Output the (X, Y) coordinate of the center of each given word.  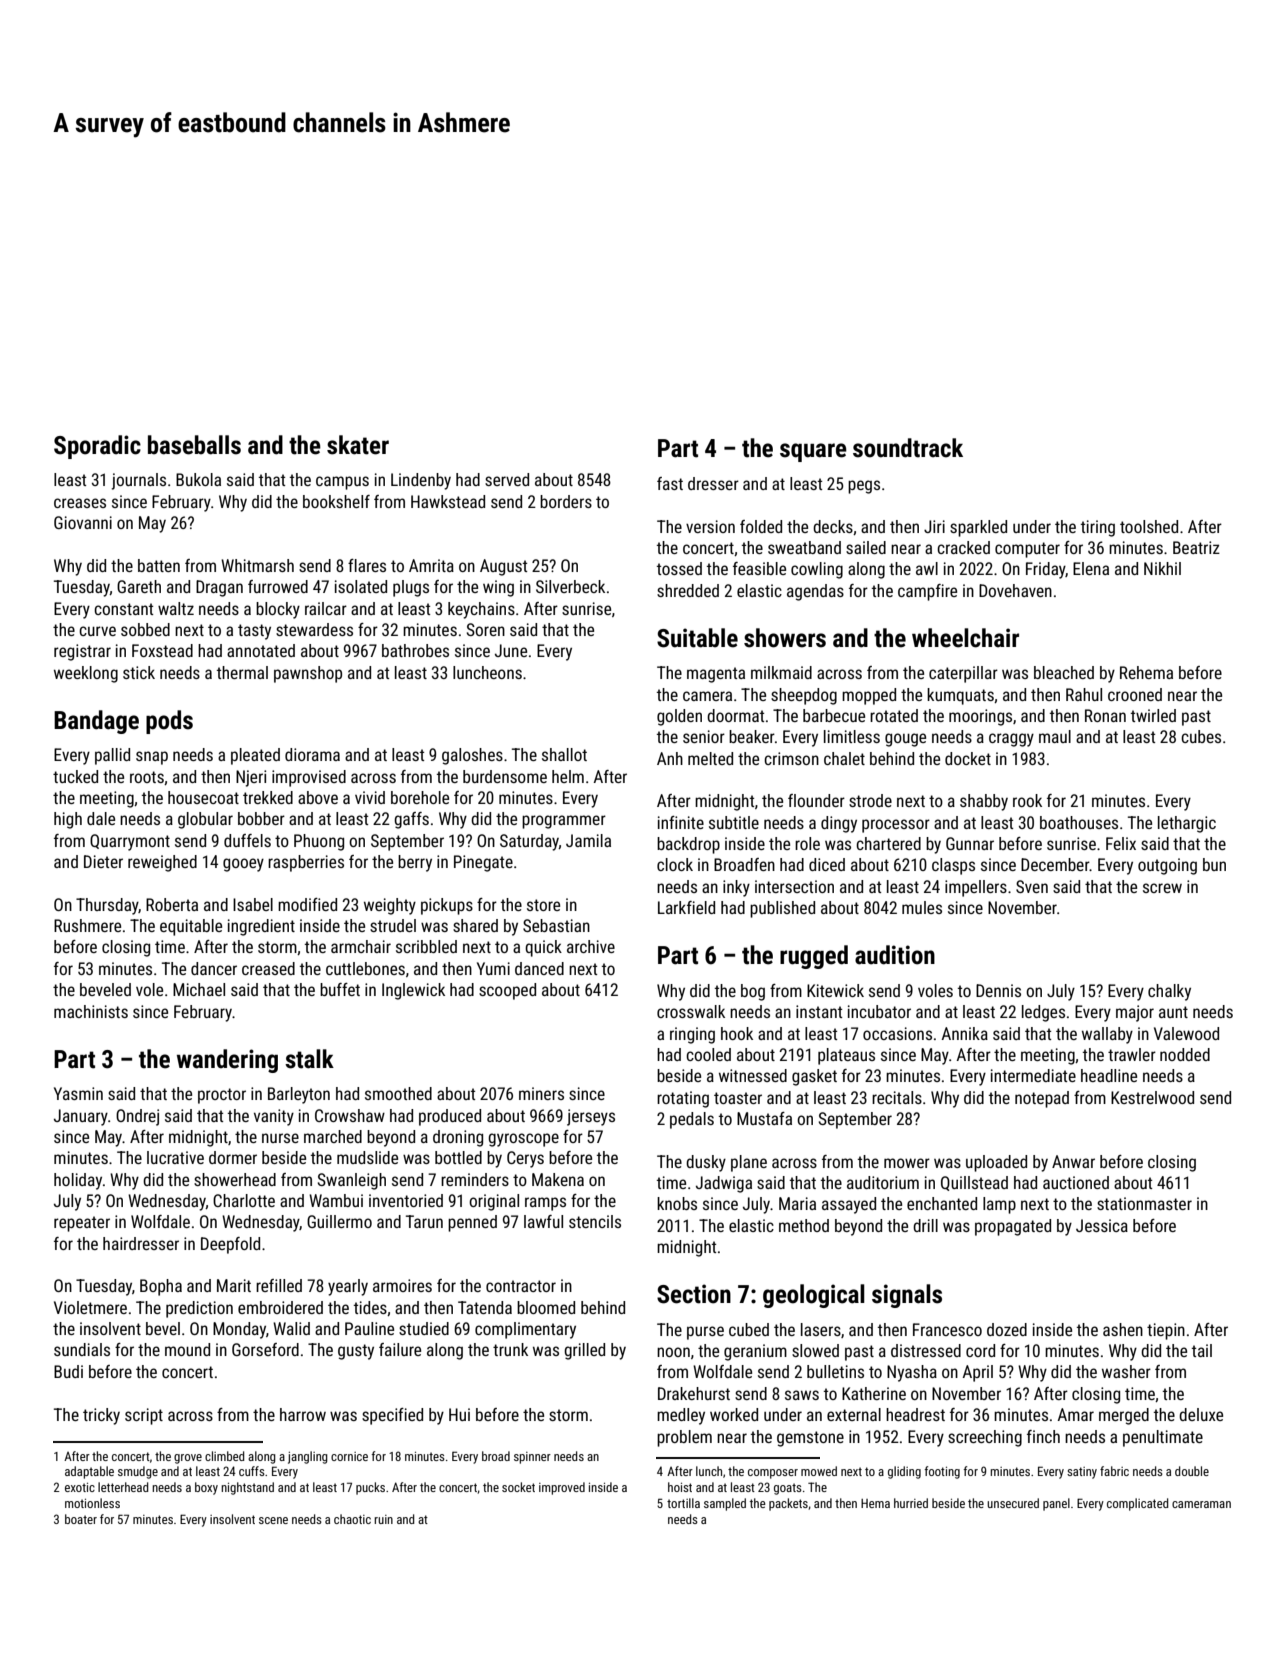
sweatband (804, 547)
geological (814, 1296)
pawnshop (308, 674)
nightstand (247, 1488)
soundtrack (908, 448)
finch (1043, 1436)
